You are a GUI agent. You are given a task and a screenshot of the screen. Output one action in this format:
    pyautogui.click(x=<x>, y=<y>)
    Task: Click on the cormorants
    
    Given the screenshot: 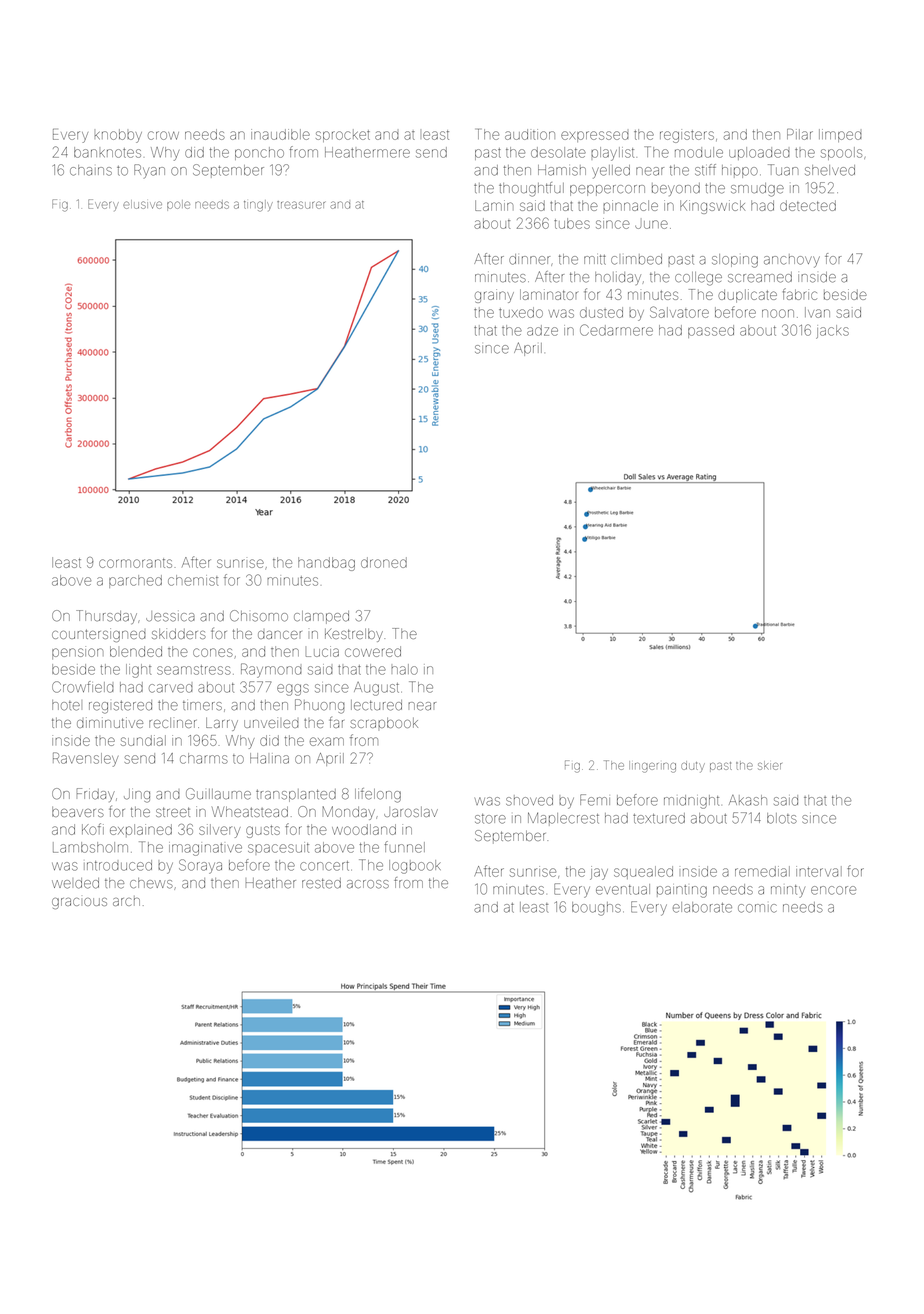 What is the action you would take?
    pyautogui.click(x=135, y=563)
